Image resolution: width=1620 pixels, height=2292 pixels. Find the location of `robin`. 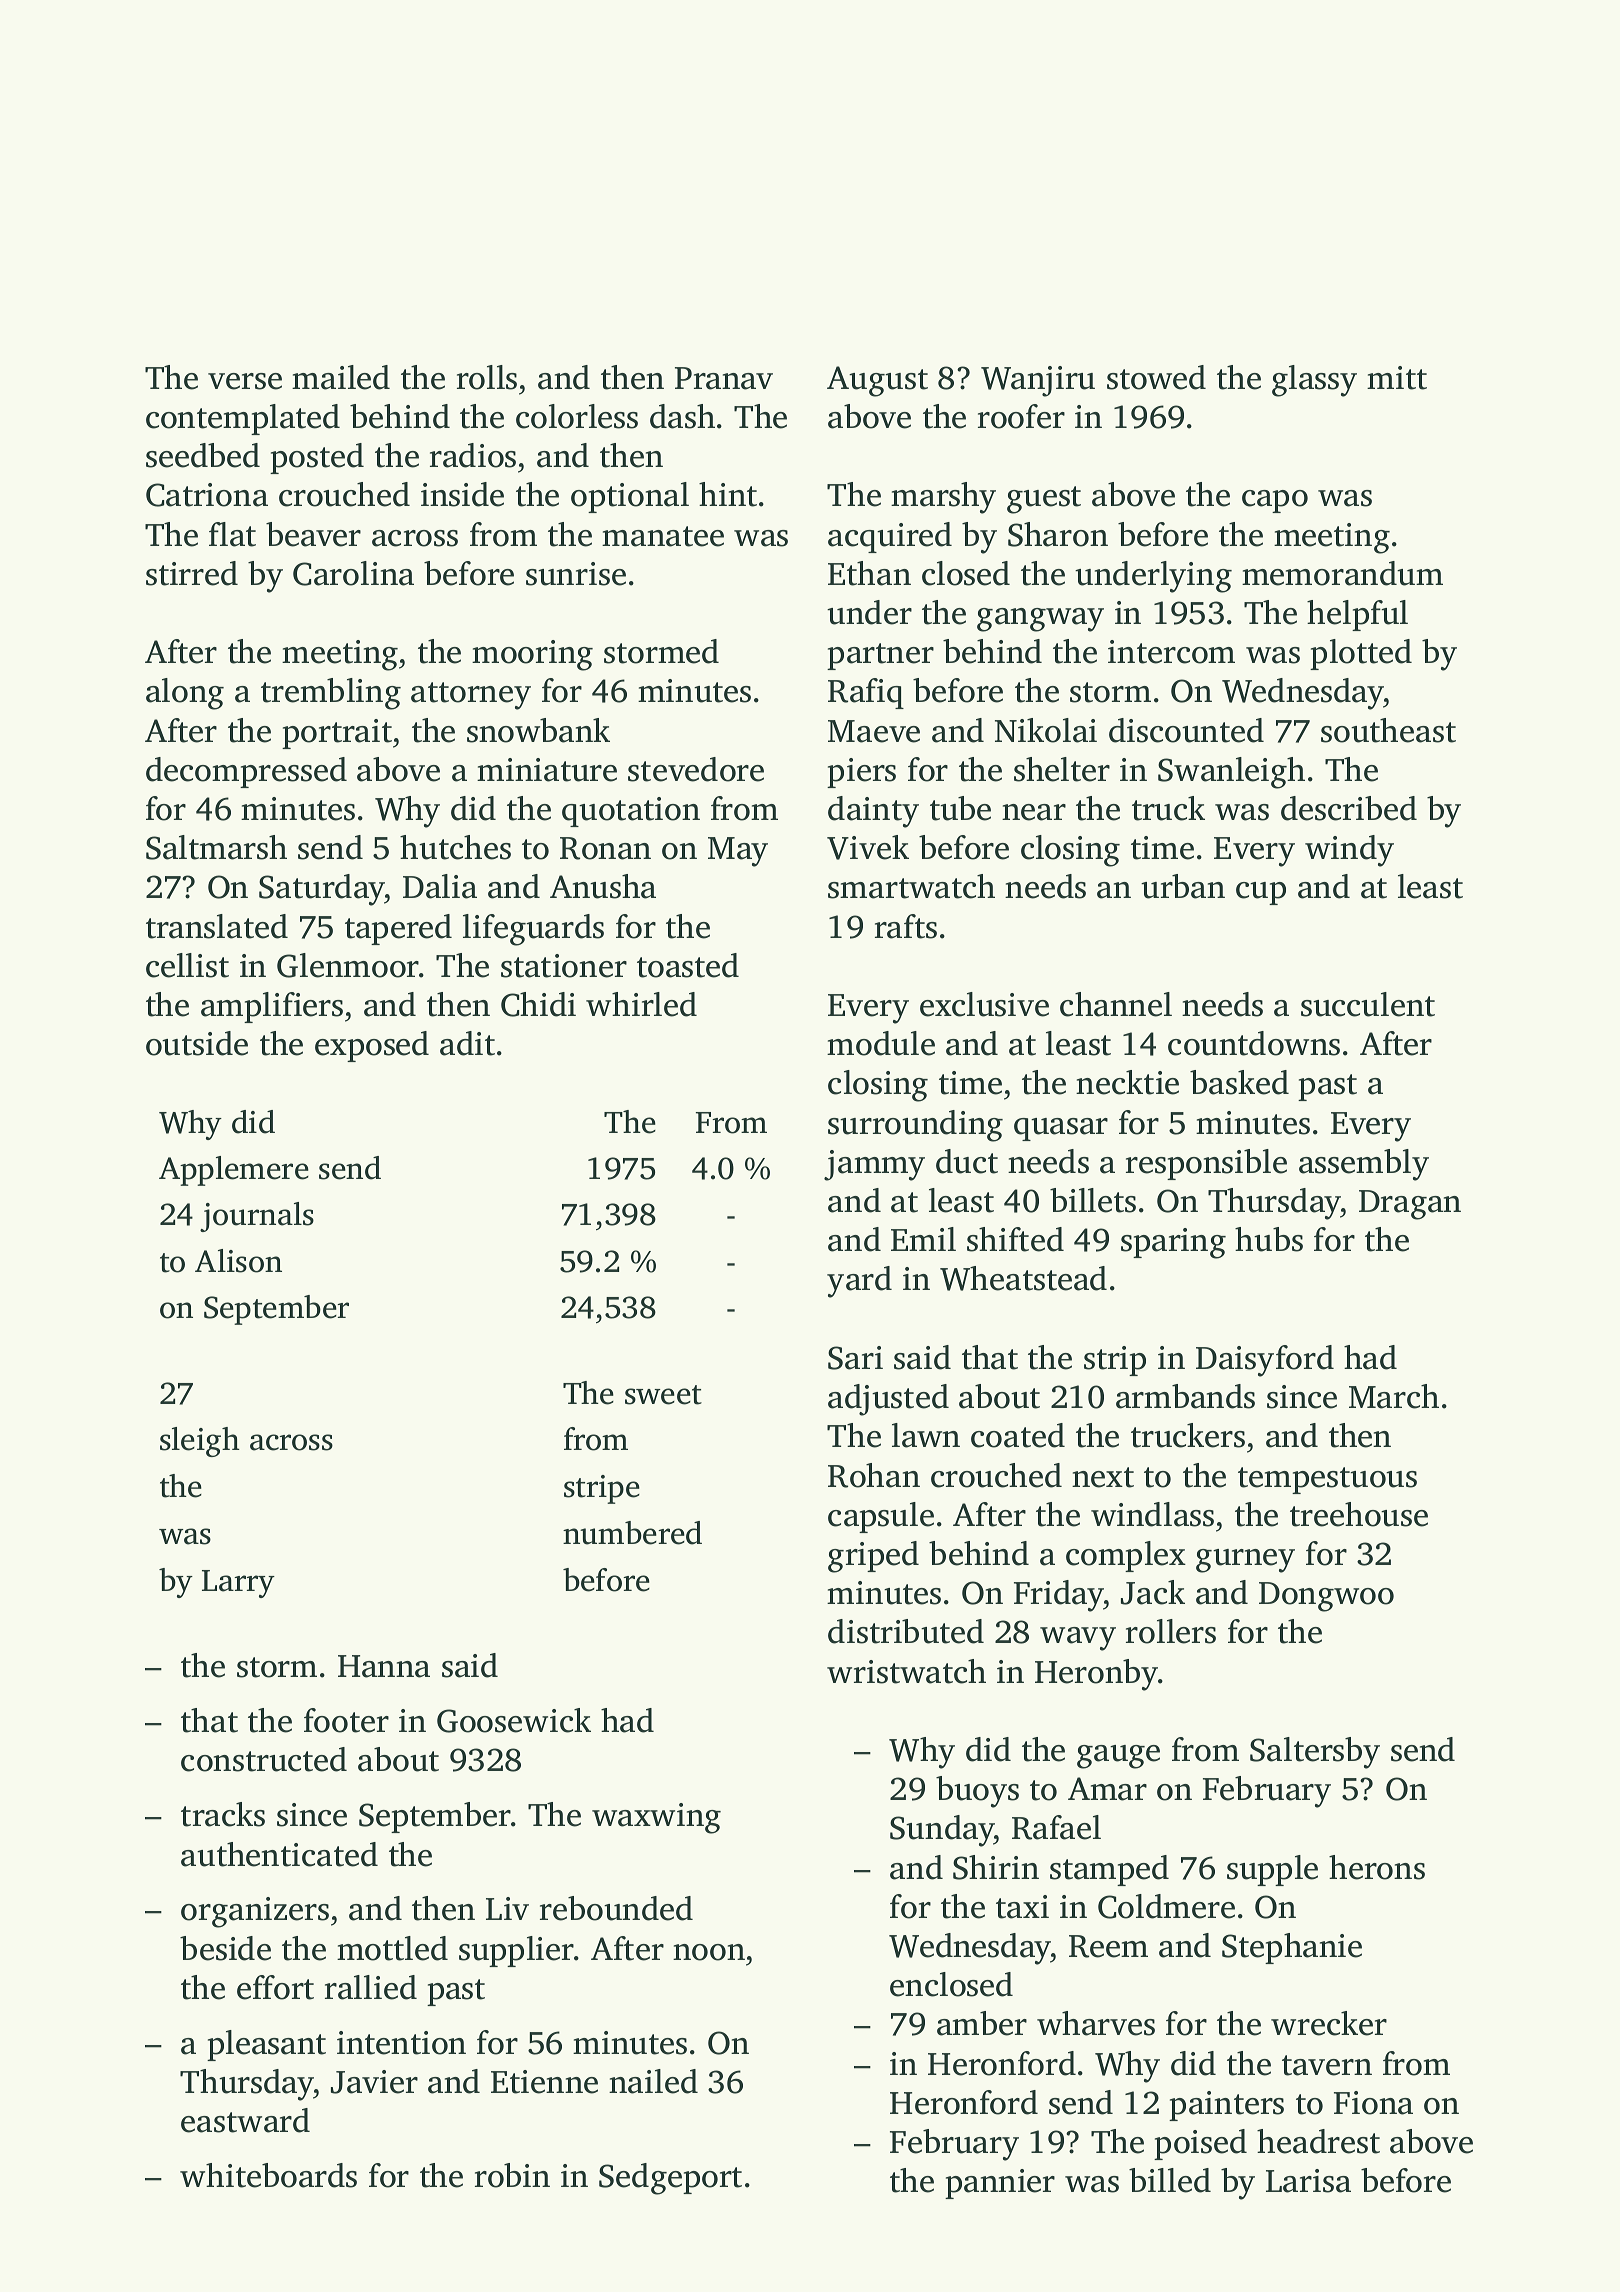

robin is located at coordinates (512, 2175).
